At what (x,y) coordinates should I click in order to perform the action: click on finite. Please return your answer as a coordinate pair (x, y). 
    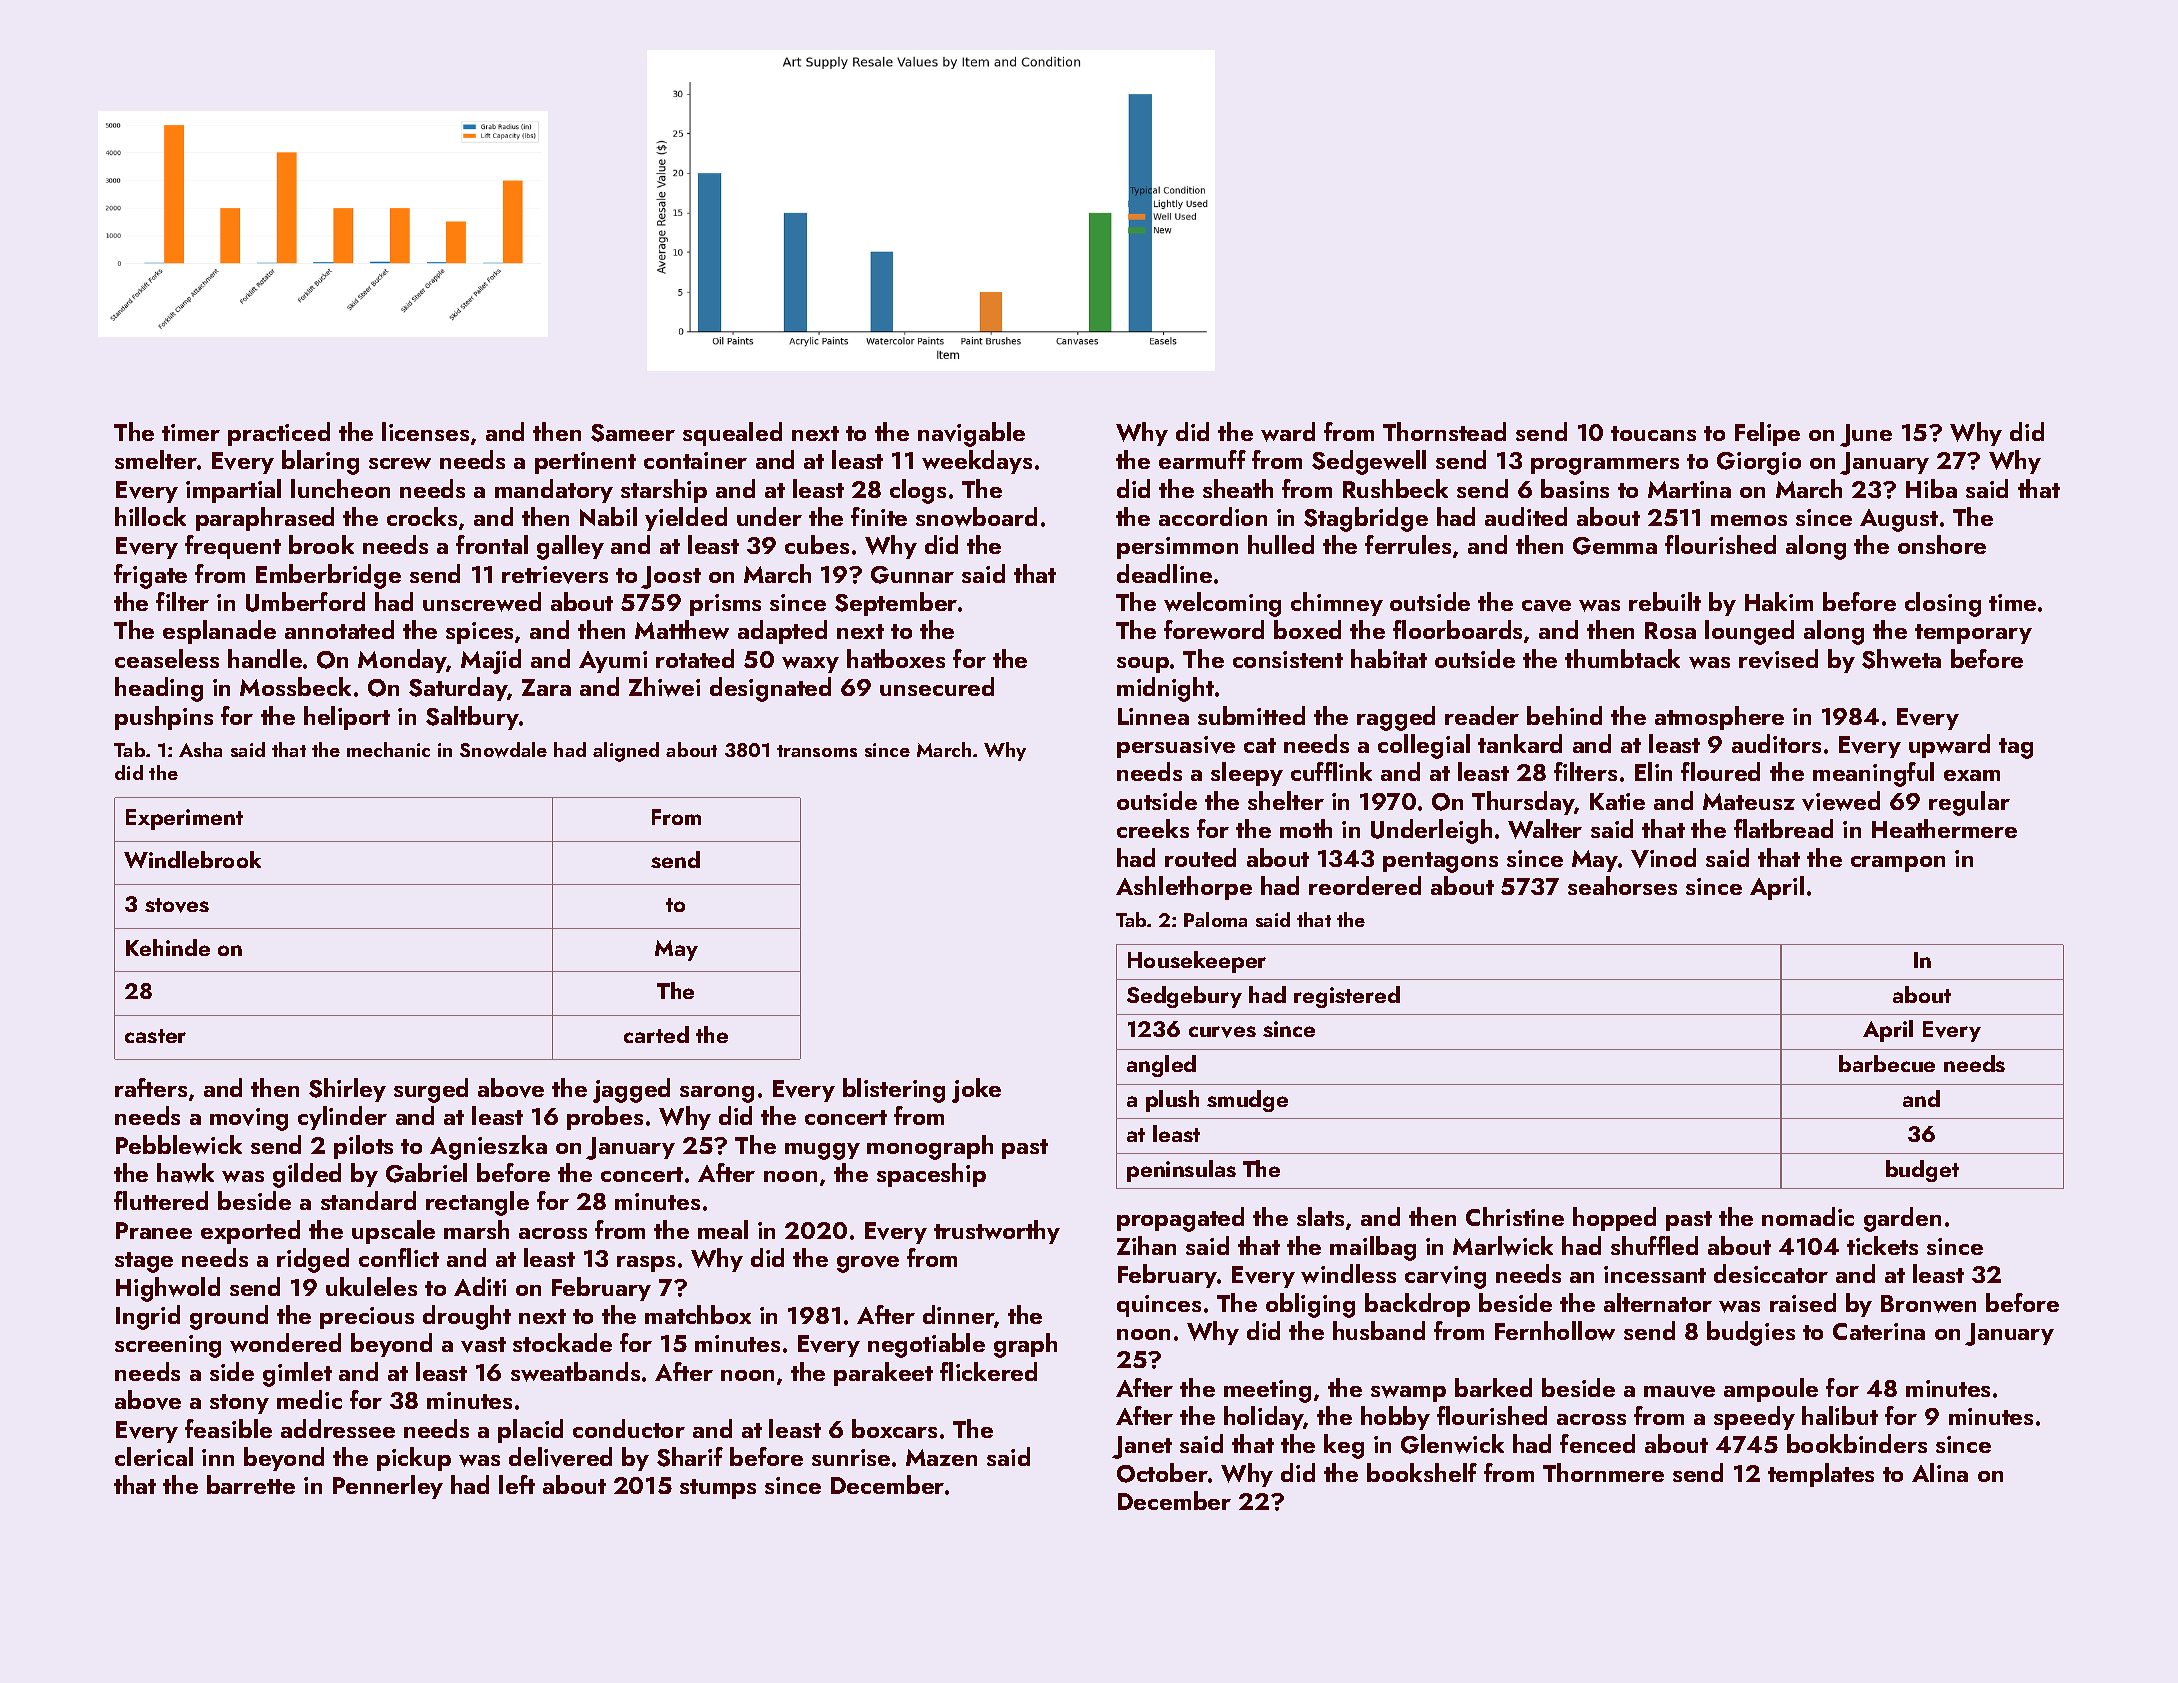
    Looking at the image, I should click on (879, 516).
